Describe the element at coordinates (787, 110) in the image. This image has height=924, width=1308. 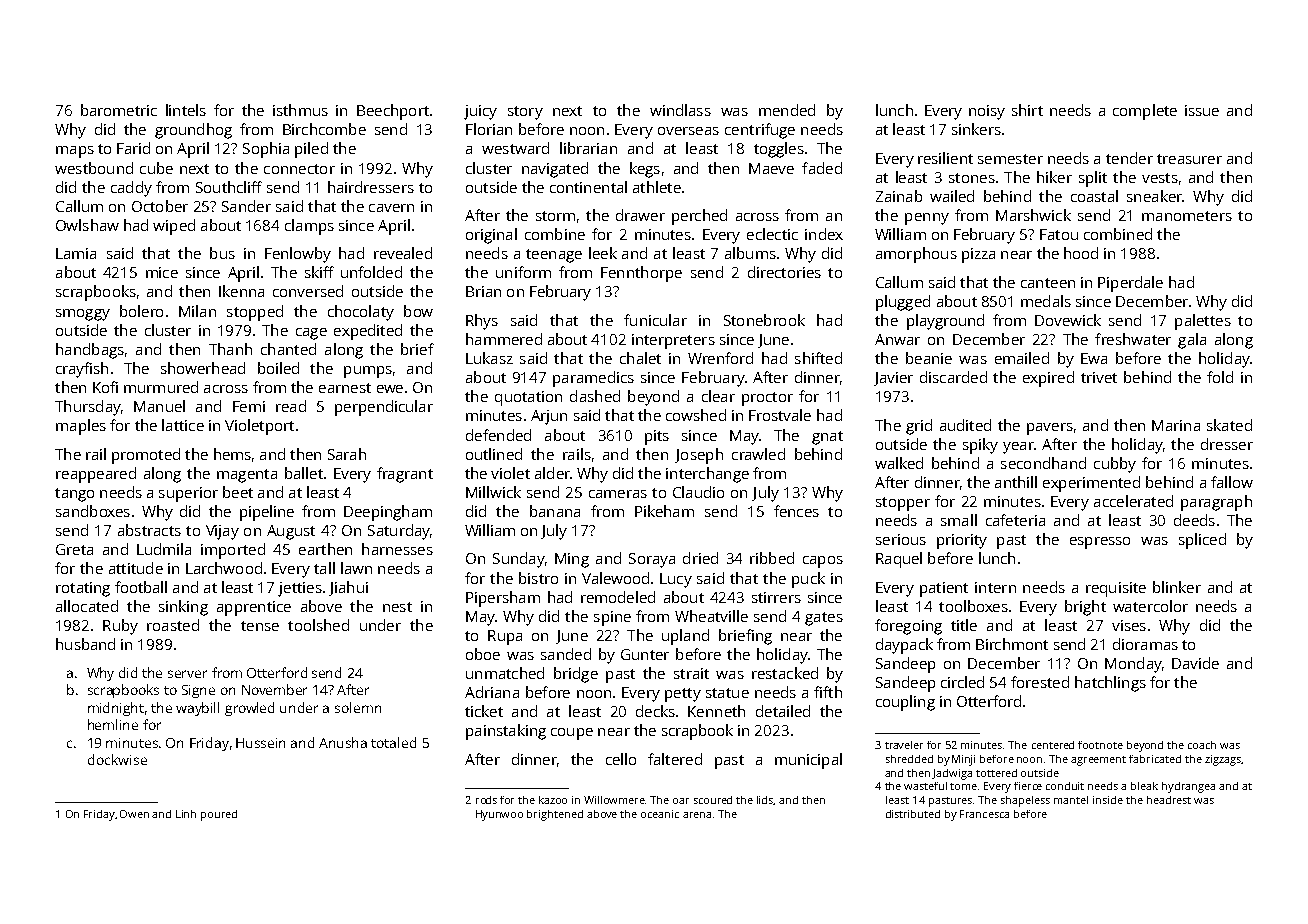
I see `mended` at that location.
